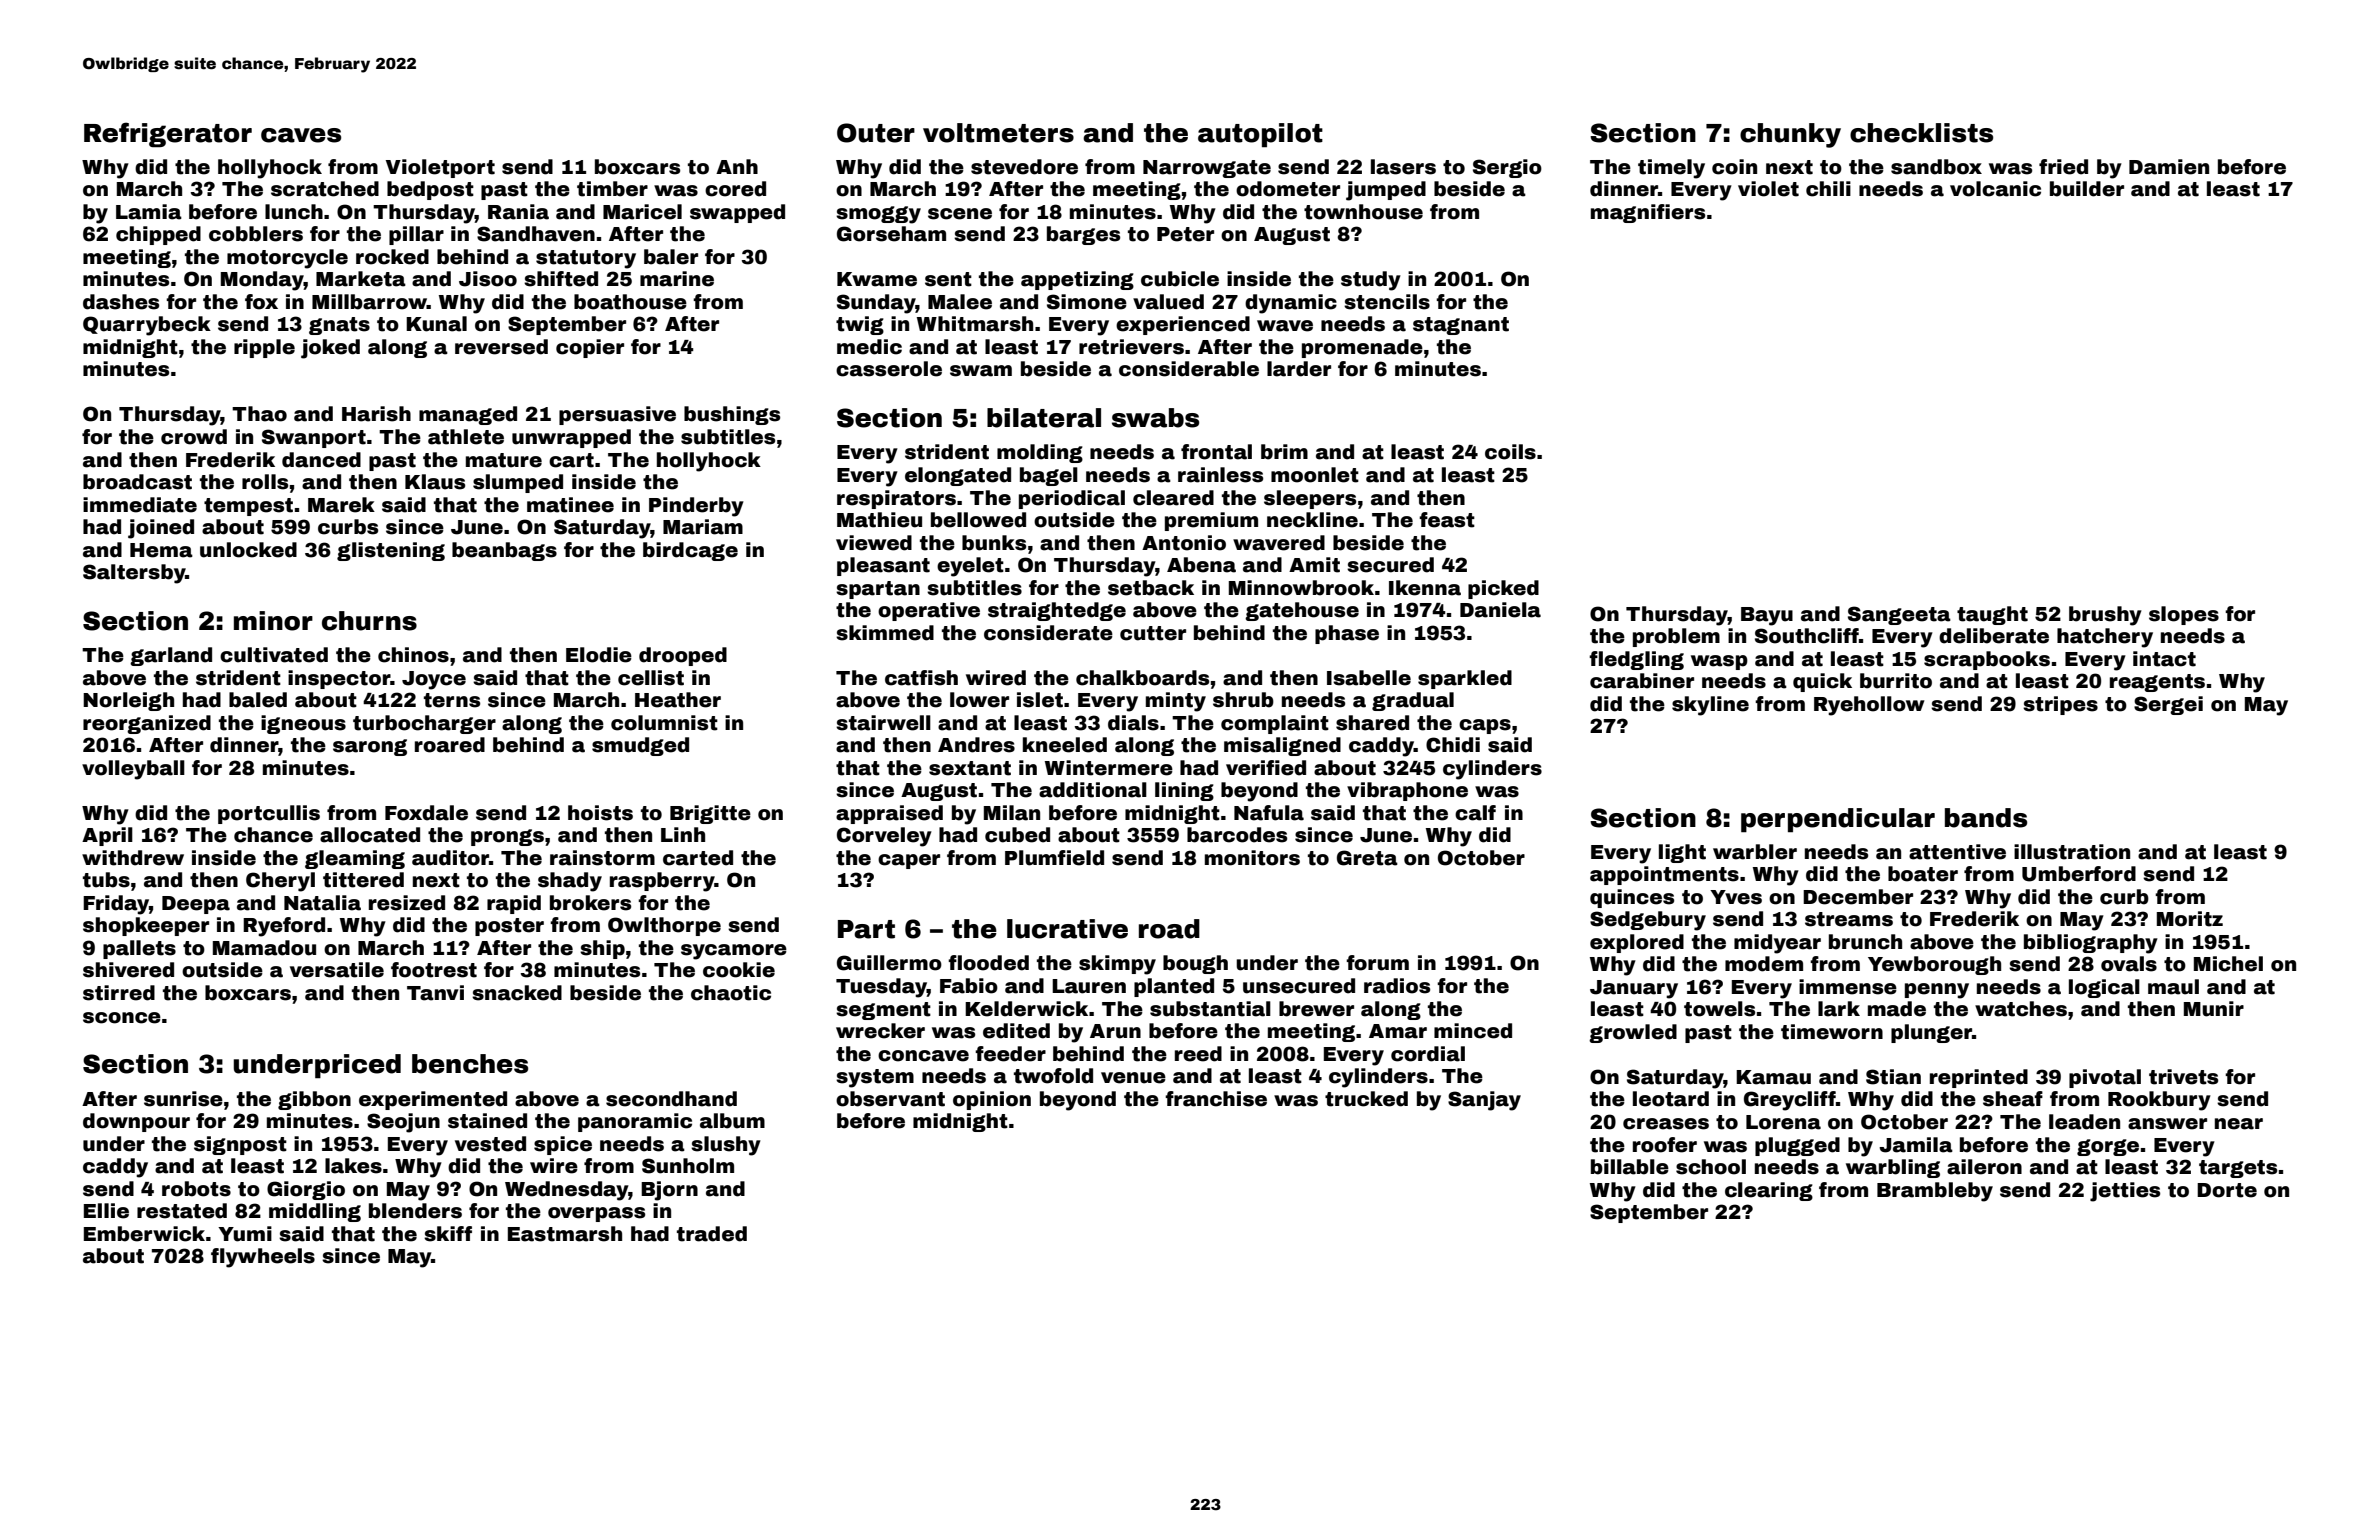 The width and height of the screenshot is (2380, 1540). What do you see at coordinates (712, 1234) in the screenshot?
I see `traded` at bounding box center [712, 1234].
